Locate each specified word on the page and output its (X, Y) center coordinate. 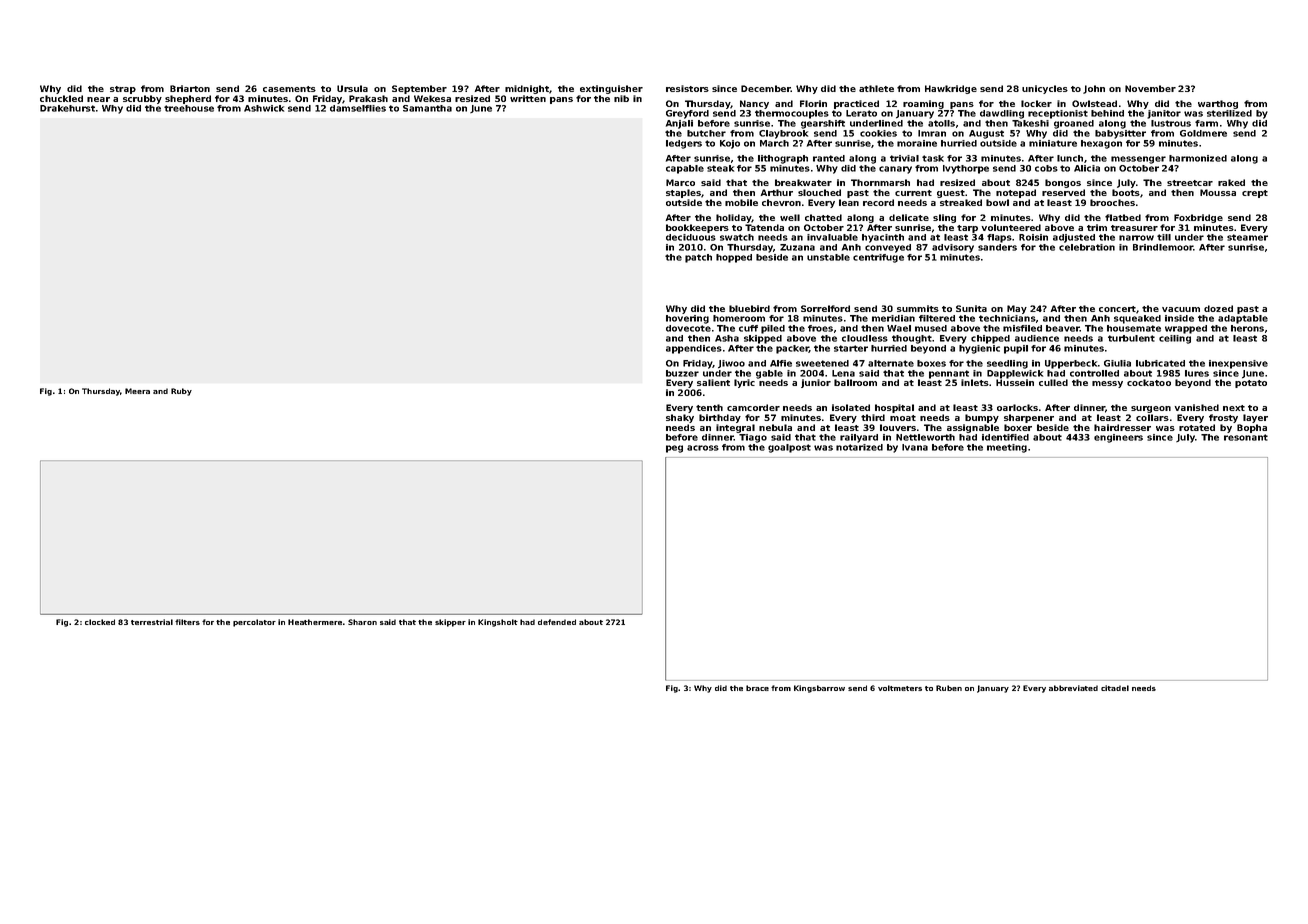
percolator (254, 623)
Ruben (949, 688)
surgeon (1151, 409)
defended (557, 622)
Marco (680, 182)
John (1094, 89)
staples (683, 193)
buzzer (682, 373)
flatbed (1123, 217)
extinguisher (611, 89)
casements (289, 89)
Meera (137, 391)
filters (187, 622)
